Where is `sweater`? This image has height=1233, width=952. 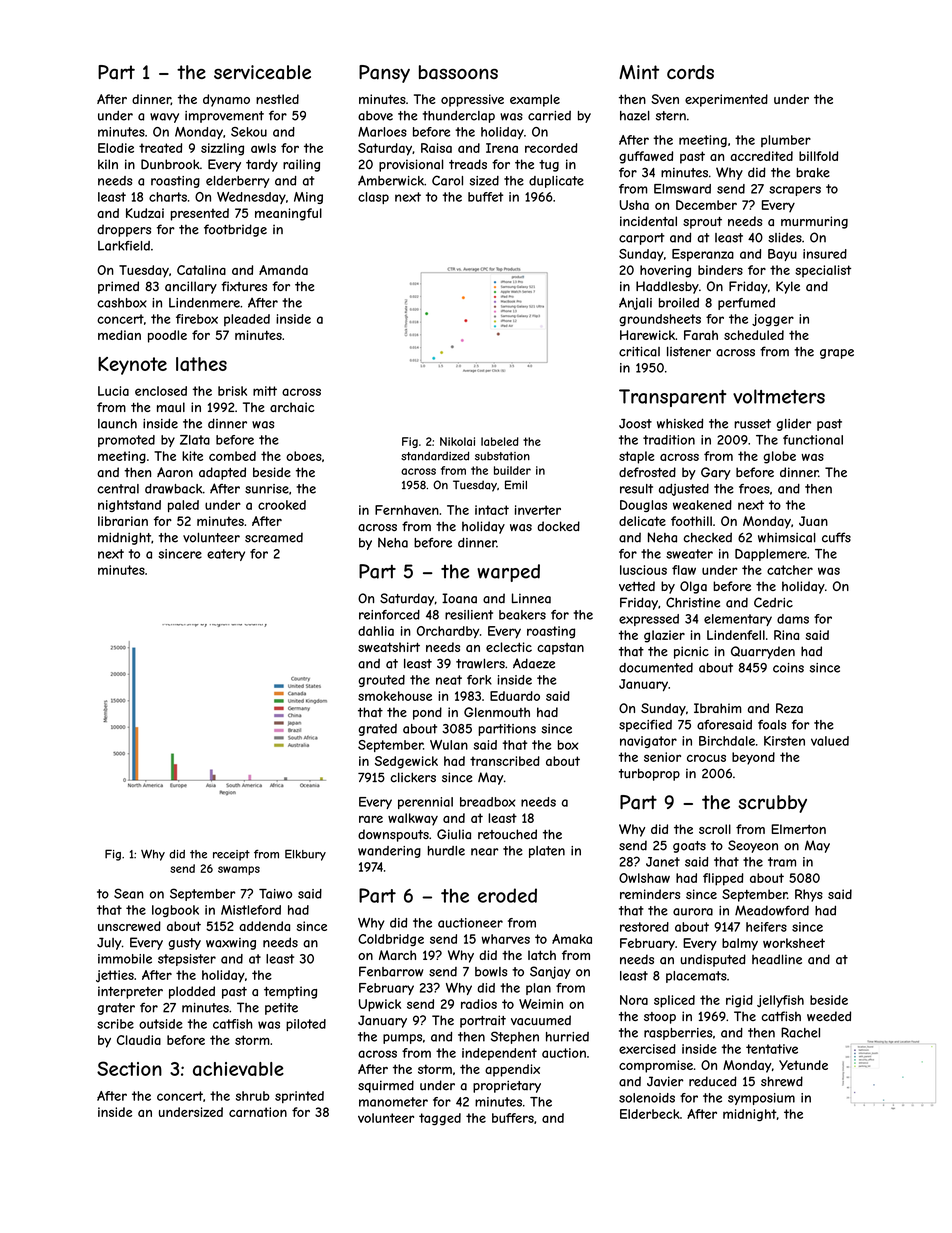
sweater is located at coordinates (689, 554).
